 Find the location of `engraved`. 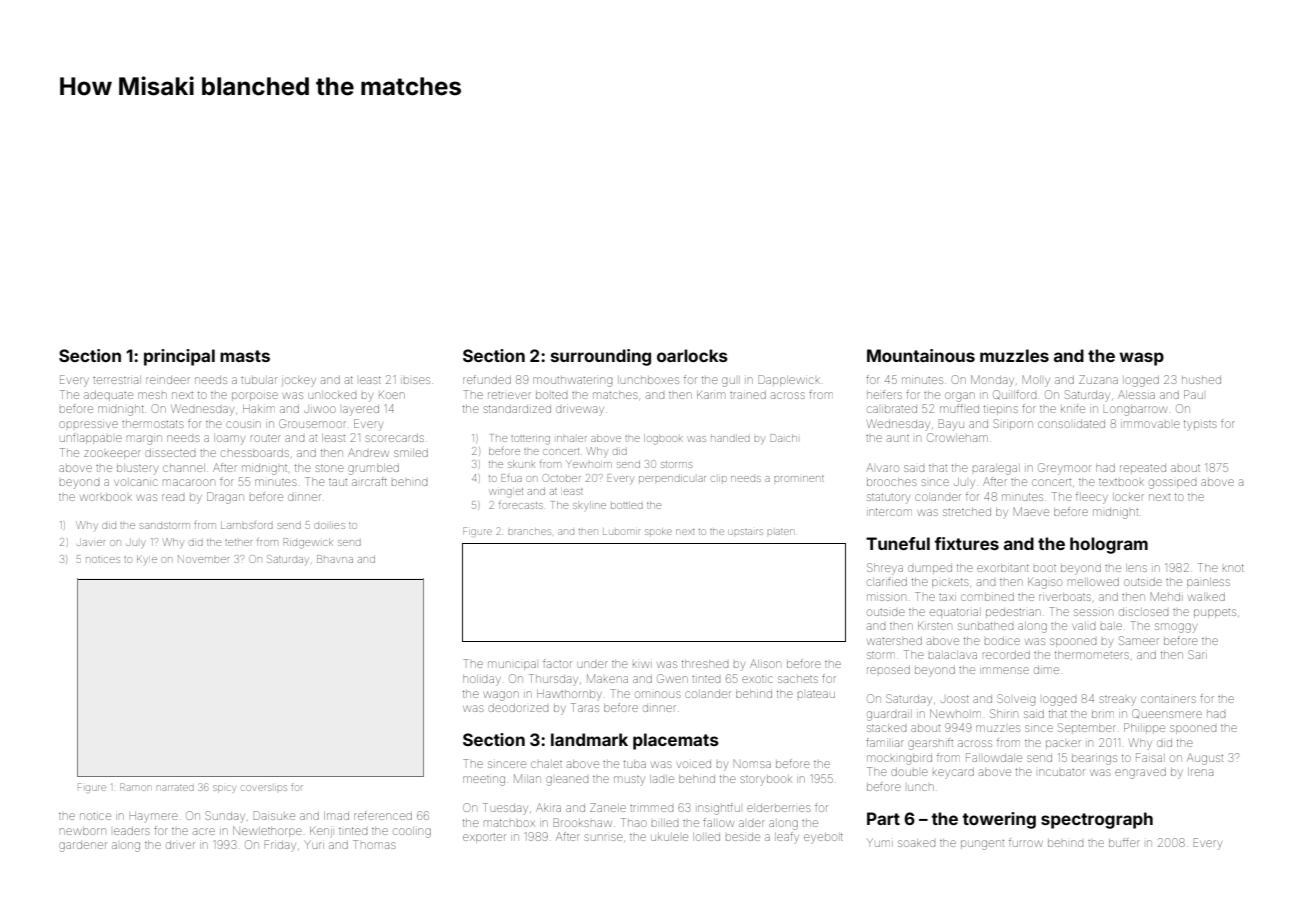

engraved is located at coordinates (1140, 773).
